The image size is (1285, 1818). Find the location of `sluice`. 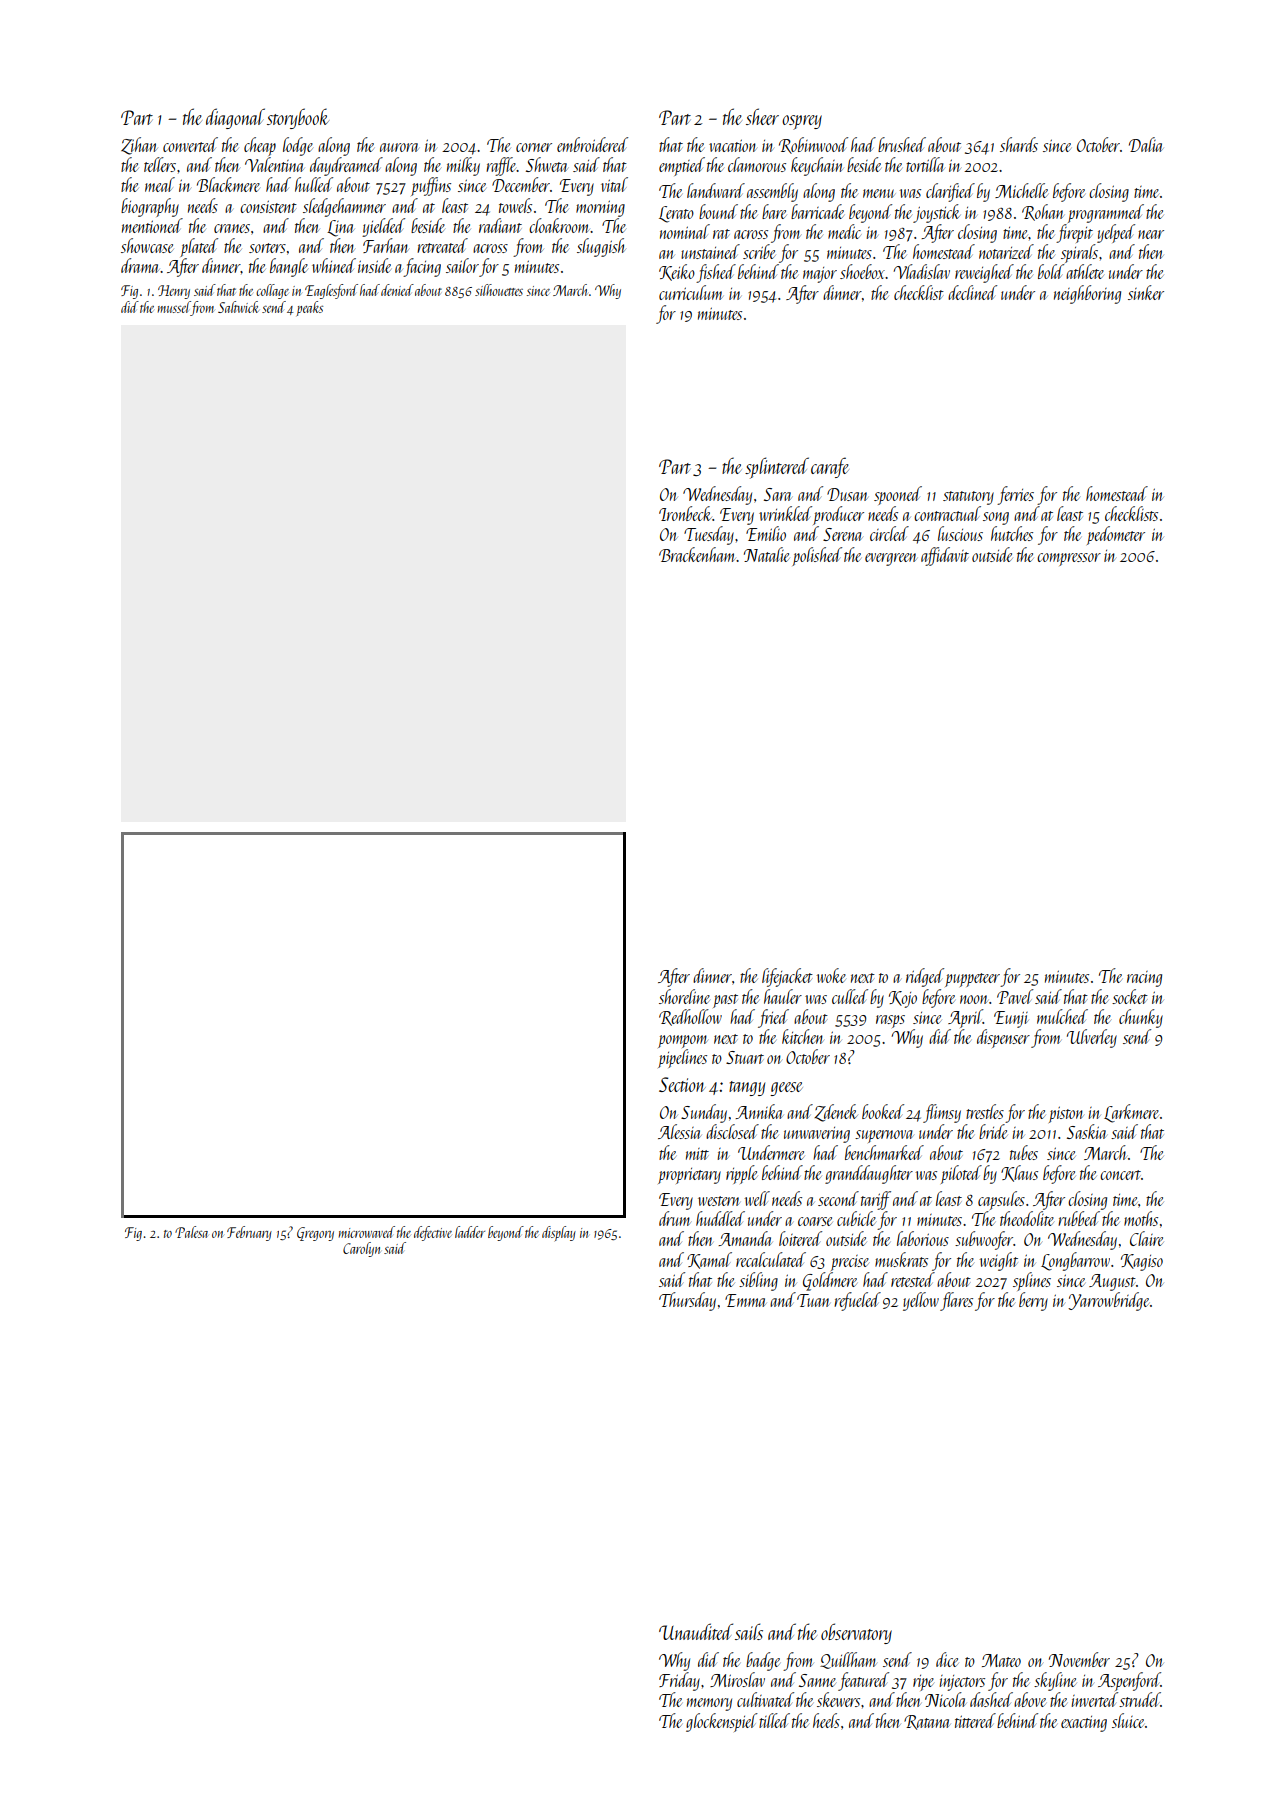

sluice is located at coordinates (1128, 1720).
